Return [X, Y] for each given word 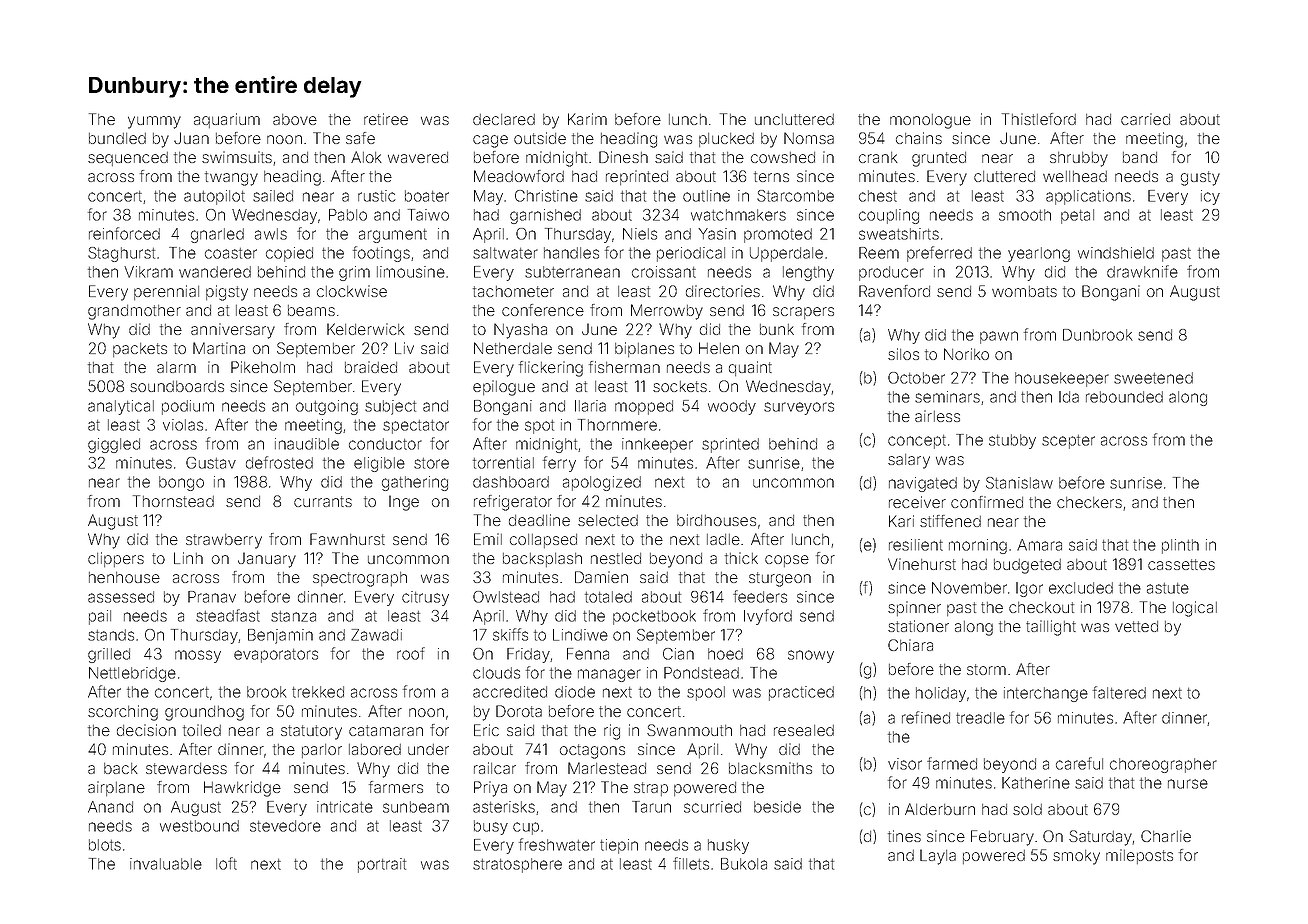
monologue [930, 121]
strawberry [224, 541]
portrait [382, 865]
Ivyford [768, 617]
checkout [1041, 607]
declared [504, 119]
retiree [386, 119]
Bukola [744, 864]
